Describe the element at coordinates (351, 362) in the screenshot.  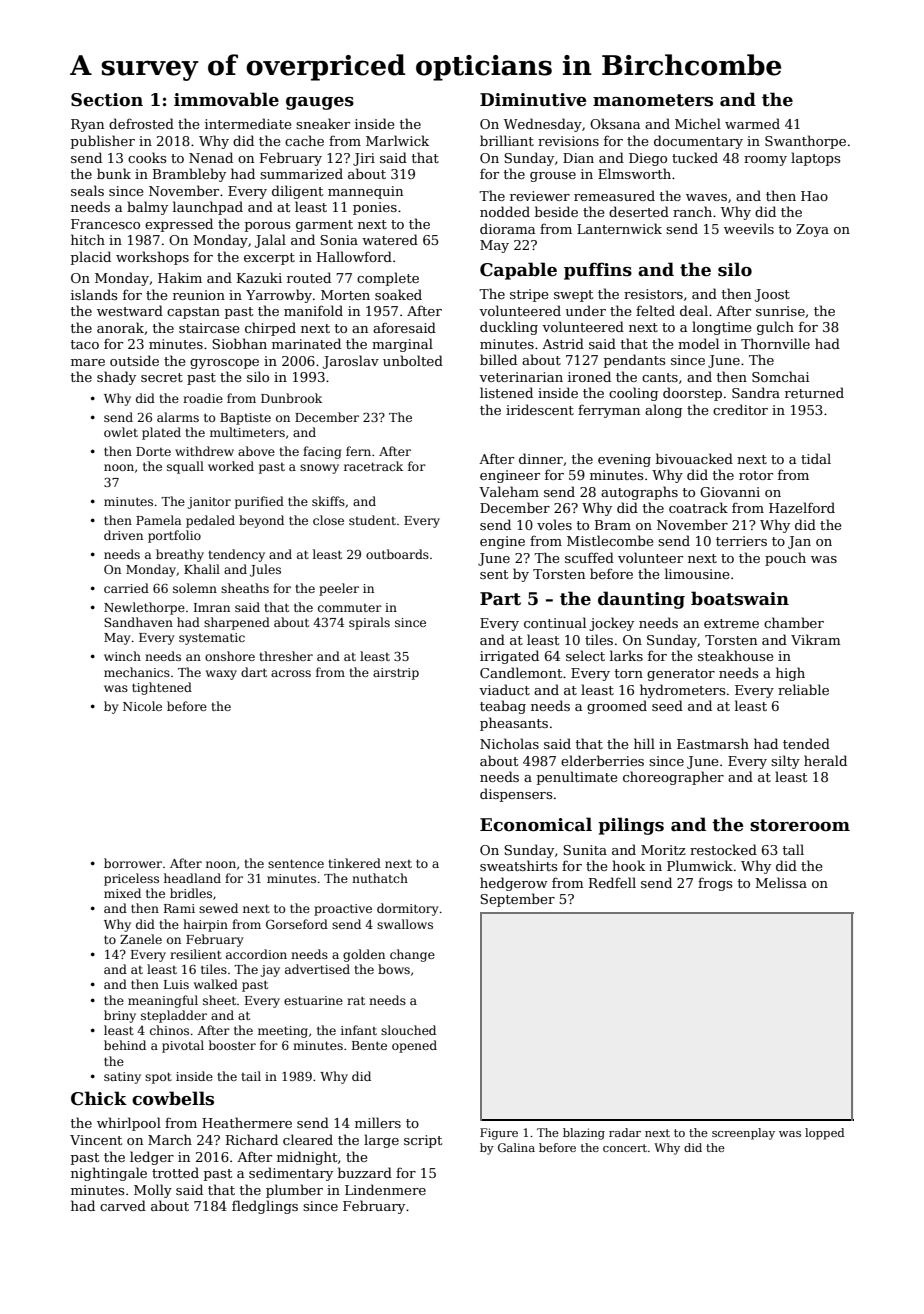
I see `Jaroslav` at that location.
